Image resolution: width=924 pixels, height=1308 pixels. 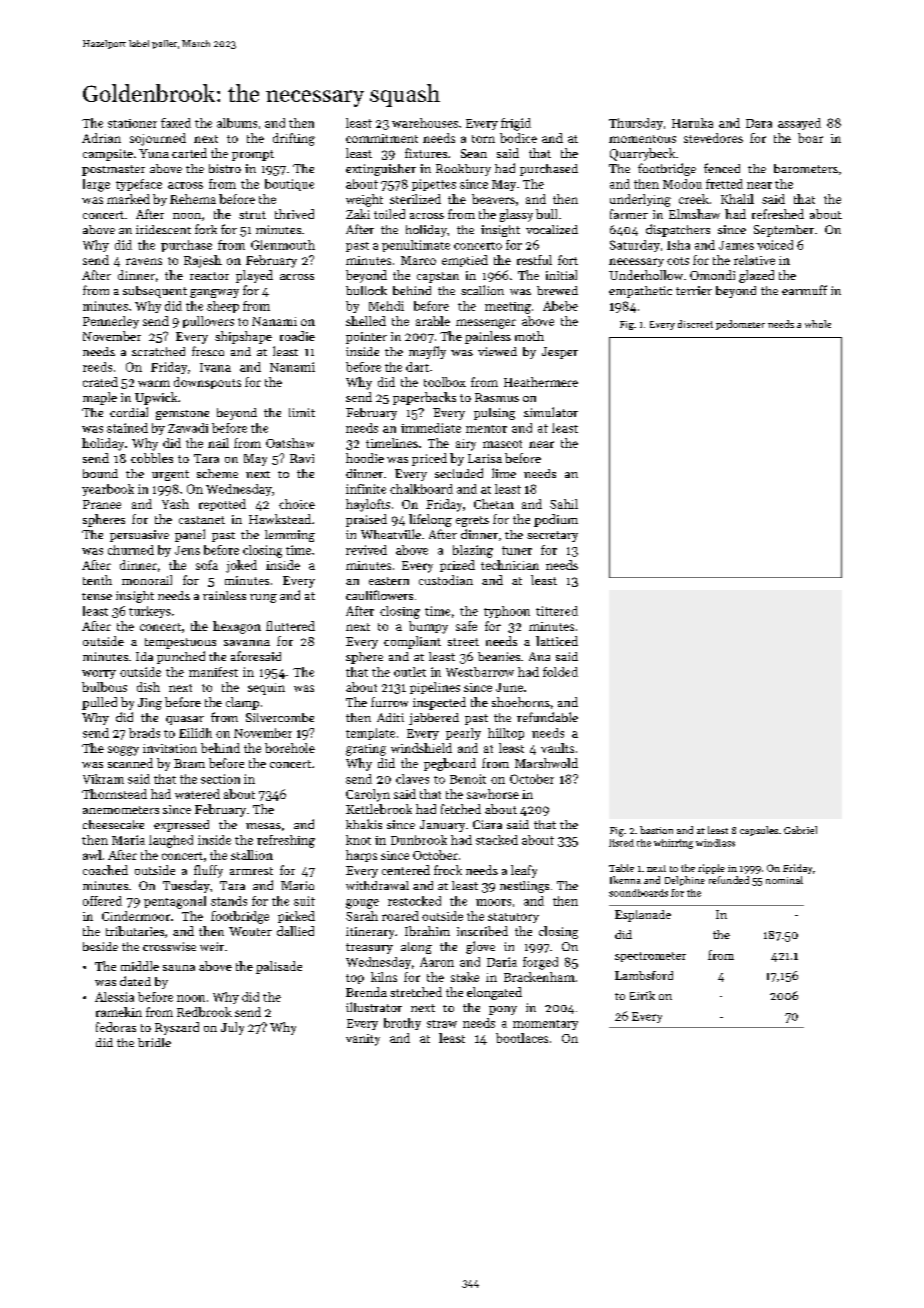 I want to click on turkeys, so click(x=150, y=612).
